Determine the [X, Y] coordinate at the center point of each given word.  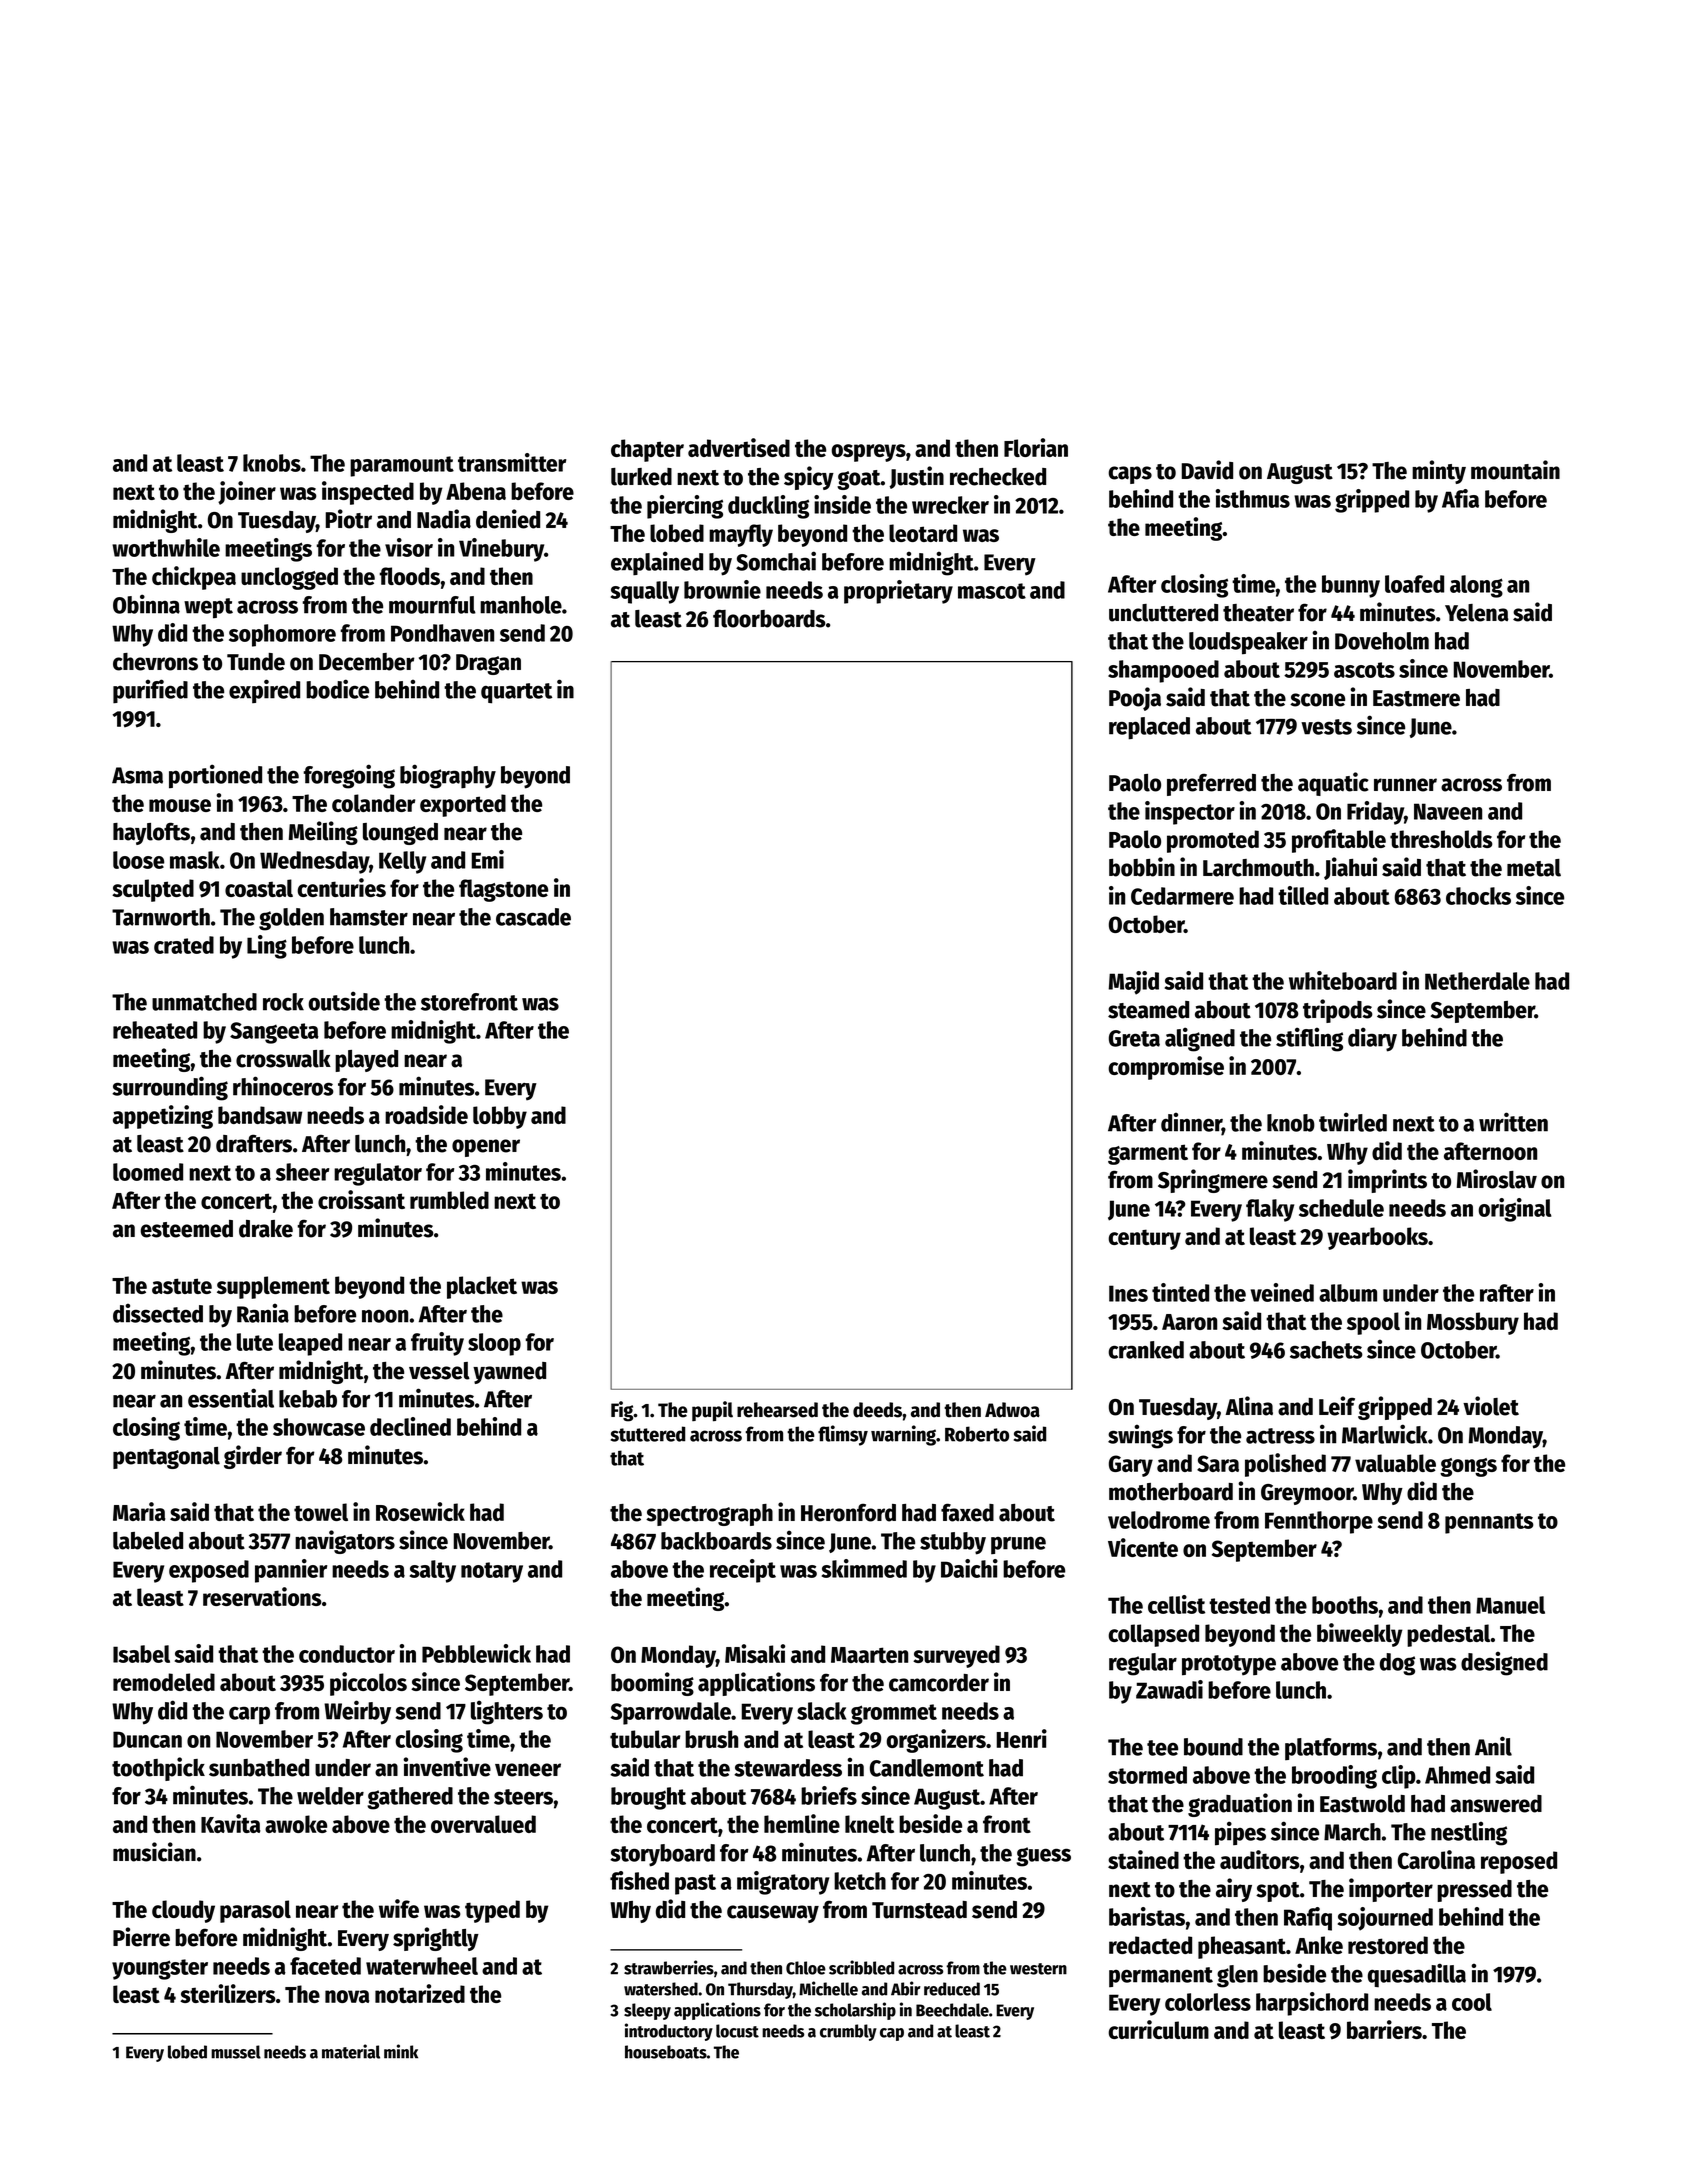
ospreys [868, 453]
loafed [1414, 584]
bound [1213, 1747]
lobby [500, 1117]
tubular [645, 1739]
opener [486, 1148]
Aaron [1189, 1322]
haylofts [151, 833]
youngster [160, 1969]
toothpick [158, 1769]
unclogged [289, 578]
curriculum [1158, 2029]
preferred [1211, 784]
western [1038, 1969]
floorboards [769, 618]
